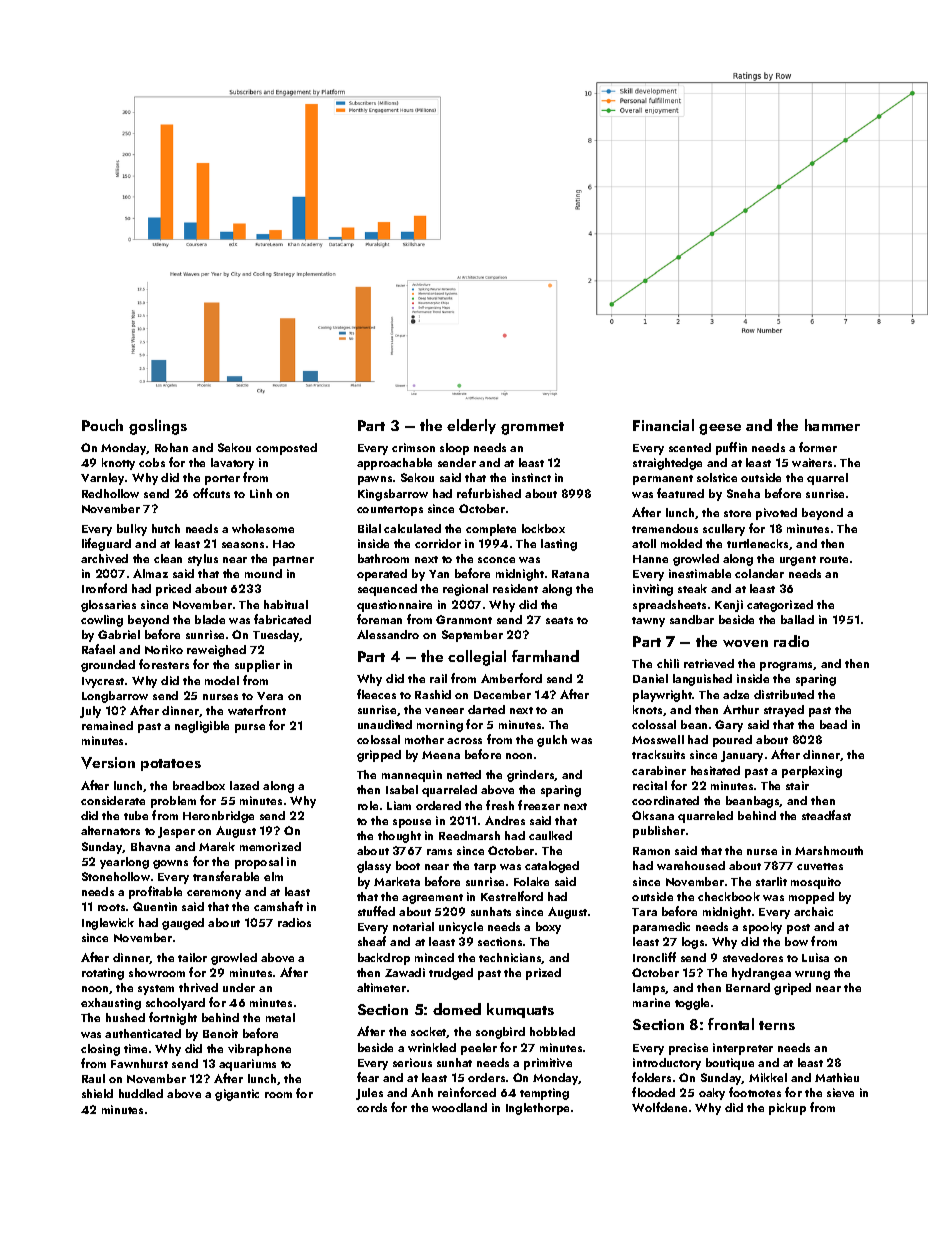 The width and height of the screenshot is (952, 1233). What do you see at coordinates (97, 1093) in the screenshot?
I see `shield` at bounding box center [97, 1093].
